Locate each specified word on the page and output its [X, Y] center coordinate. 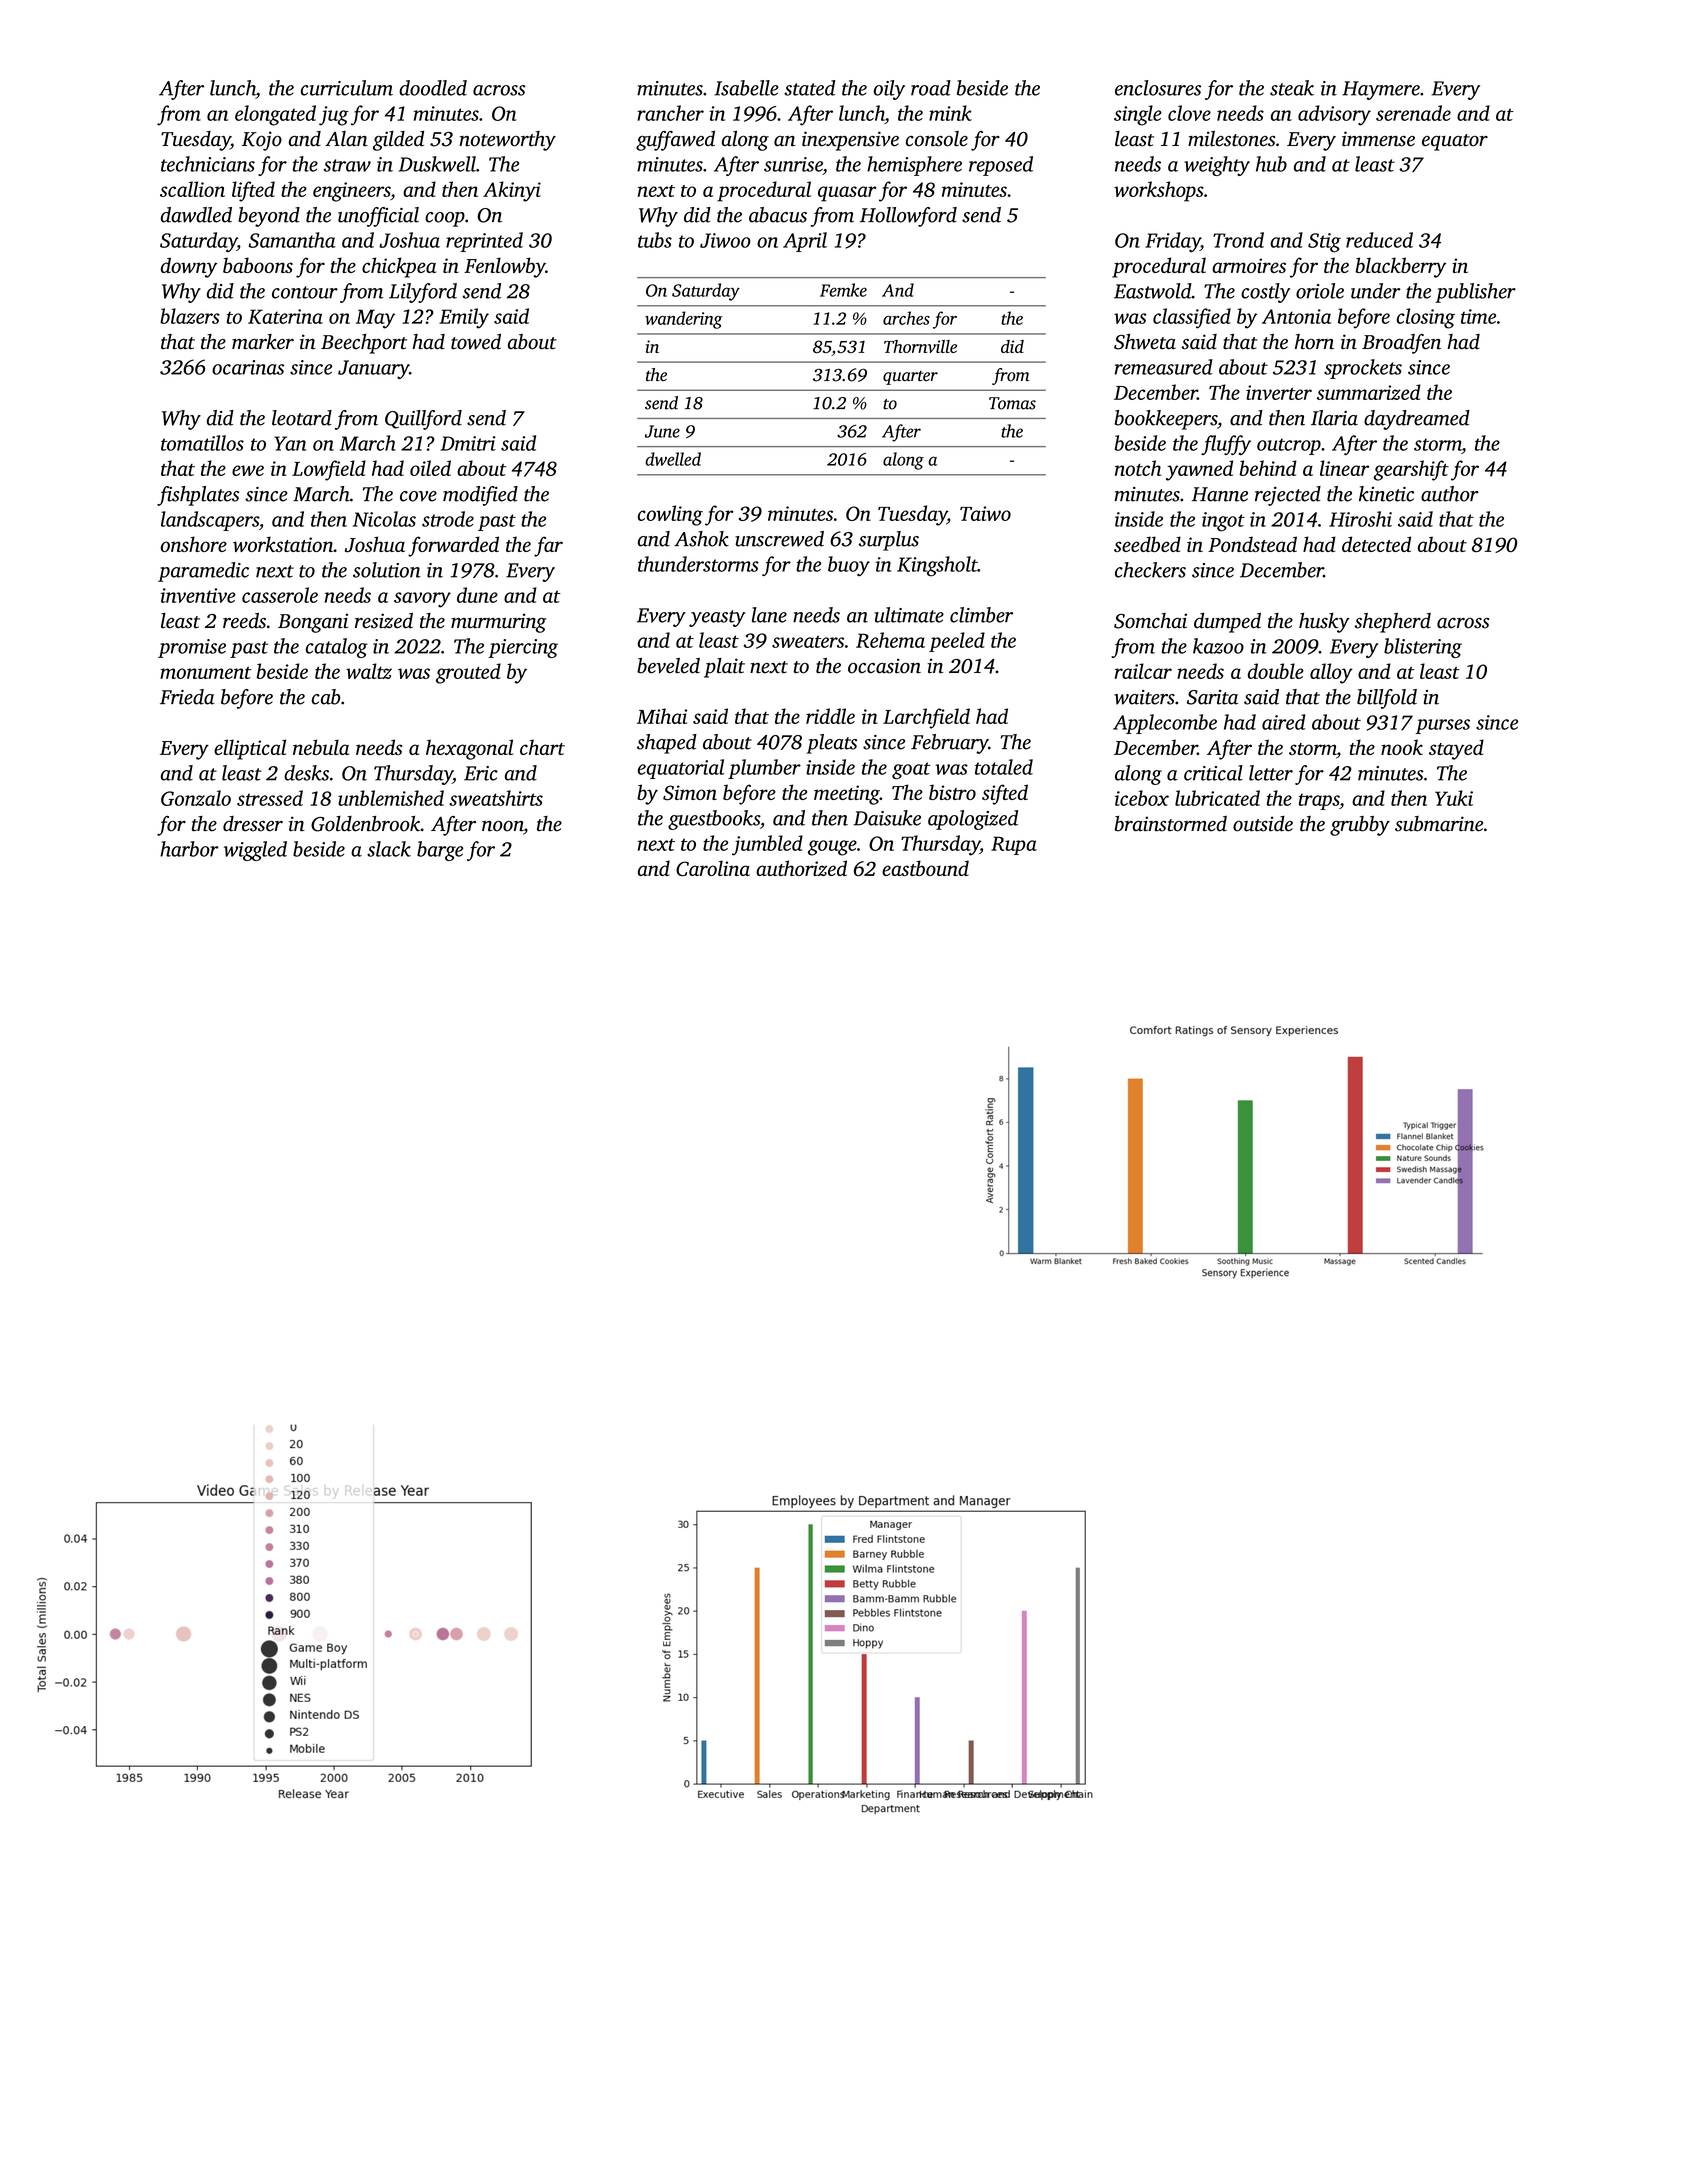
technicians [208, 164]
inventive [198, 595]
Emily [464, 318]
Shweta [1145, 342]
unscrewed [779, 539]
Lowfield [329, 470]
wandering [683, 320]
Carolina [713, 868]
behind [1268, 468]
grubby [1360, 826]
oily [889, 90]
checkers [1150, 570]
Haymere [1381, 90]
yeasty [717, 618]
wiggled [255, 851]
